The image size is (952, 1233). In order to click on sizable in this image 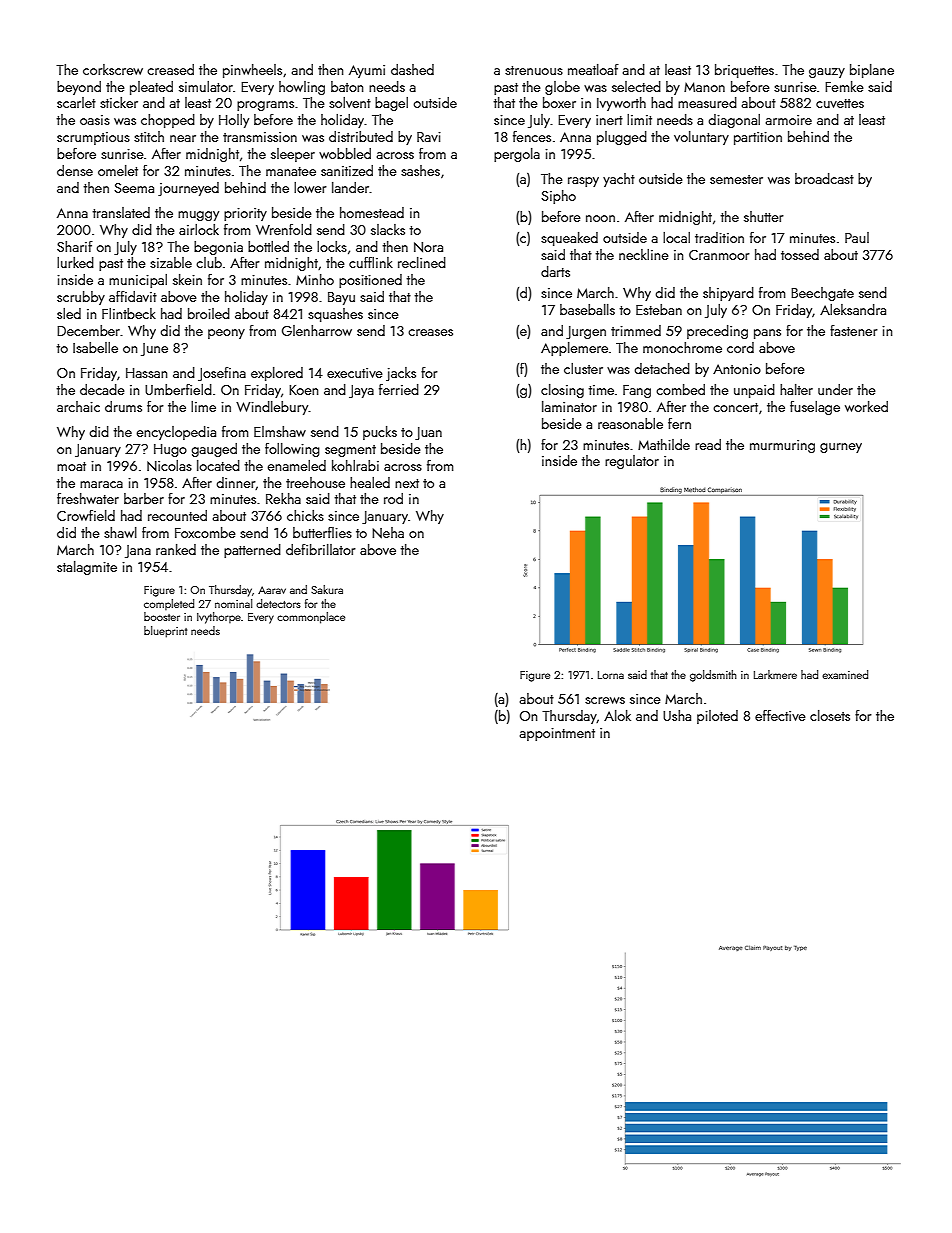, I will do `click(171, 262)`.
